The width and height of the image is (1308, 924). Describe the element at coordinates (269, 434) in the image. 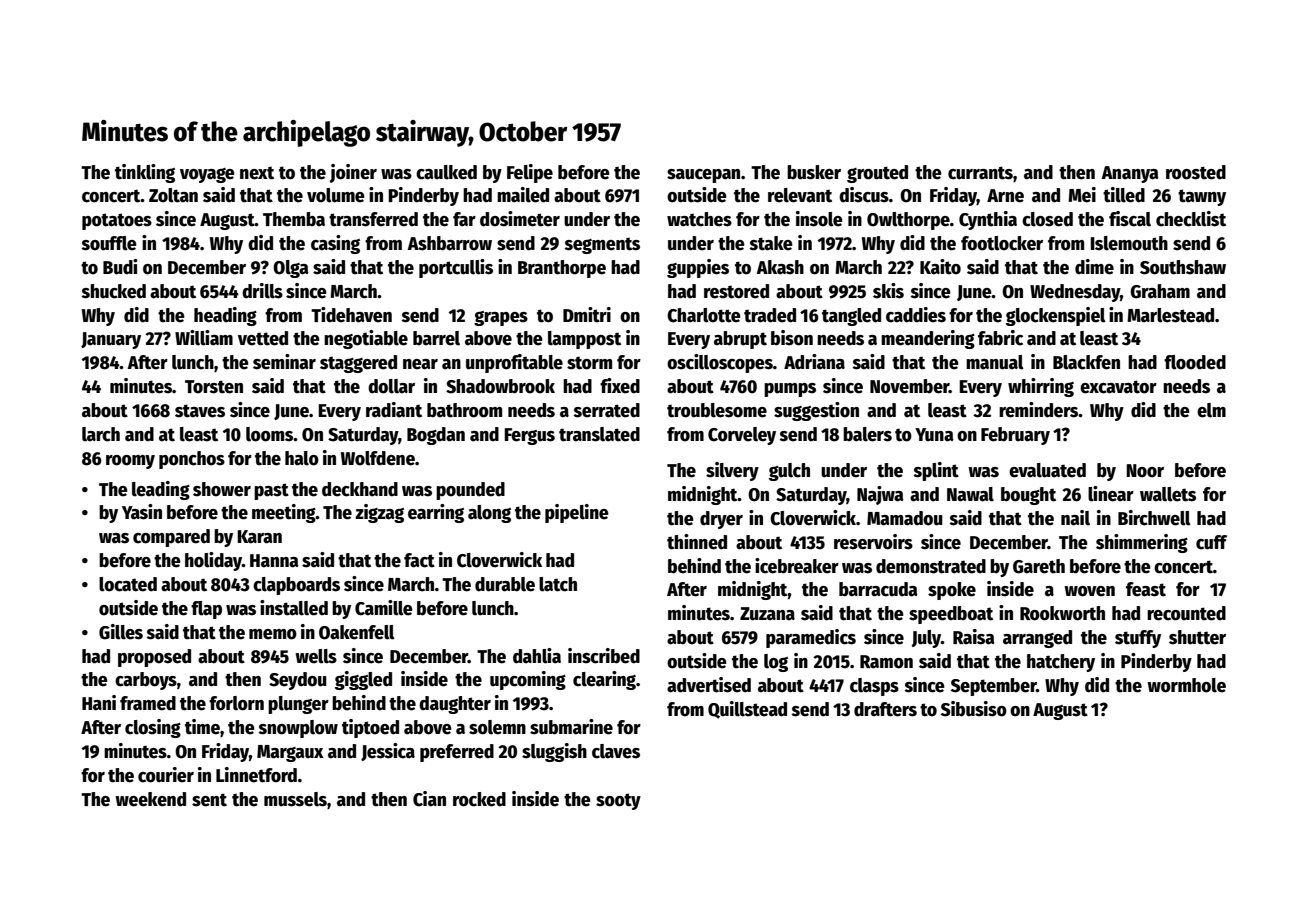

I see `looms` at that location.
